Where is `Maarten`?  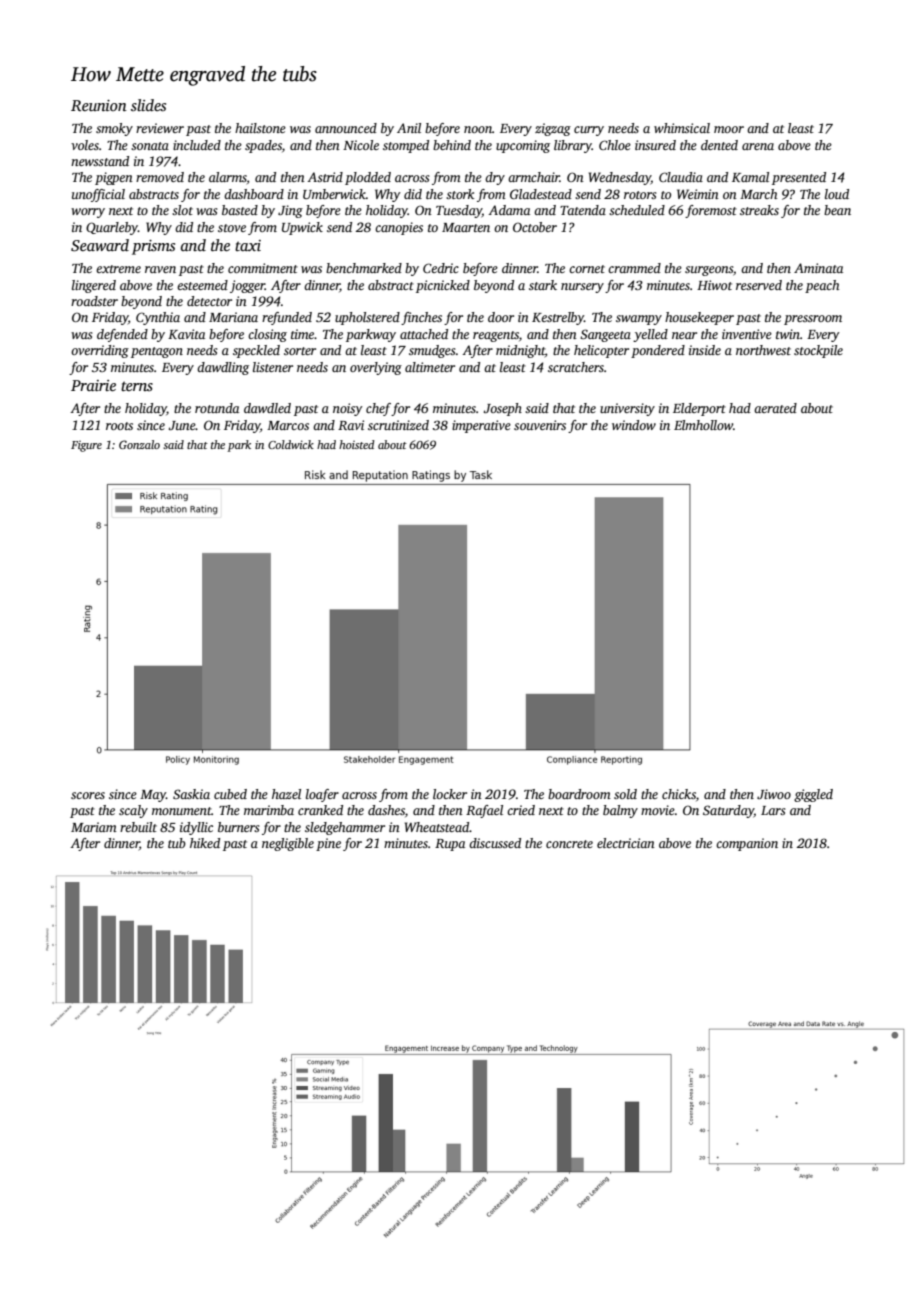 Maarten is located at coordinates (466, 227).
